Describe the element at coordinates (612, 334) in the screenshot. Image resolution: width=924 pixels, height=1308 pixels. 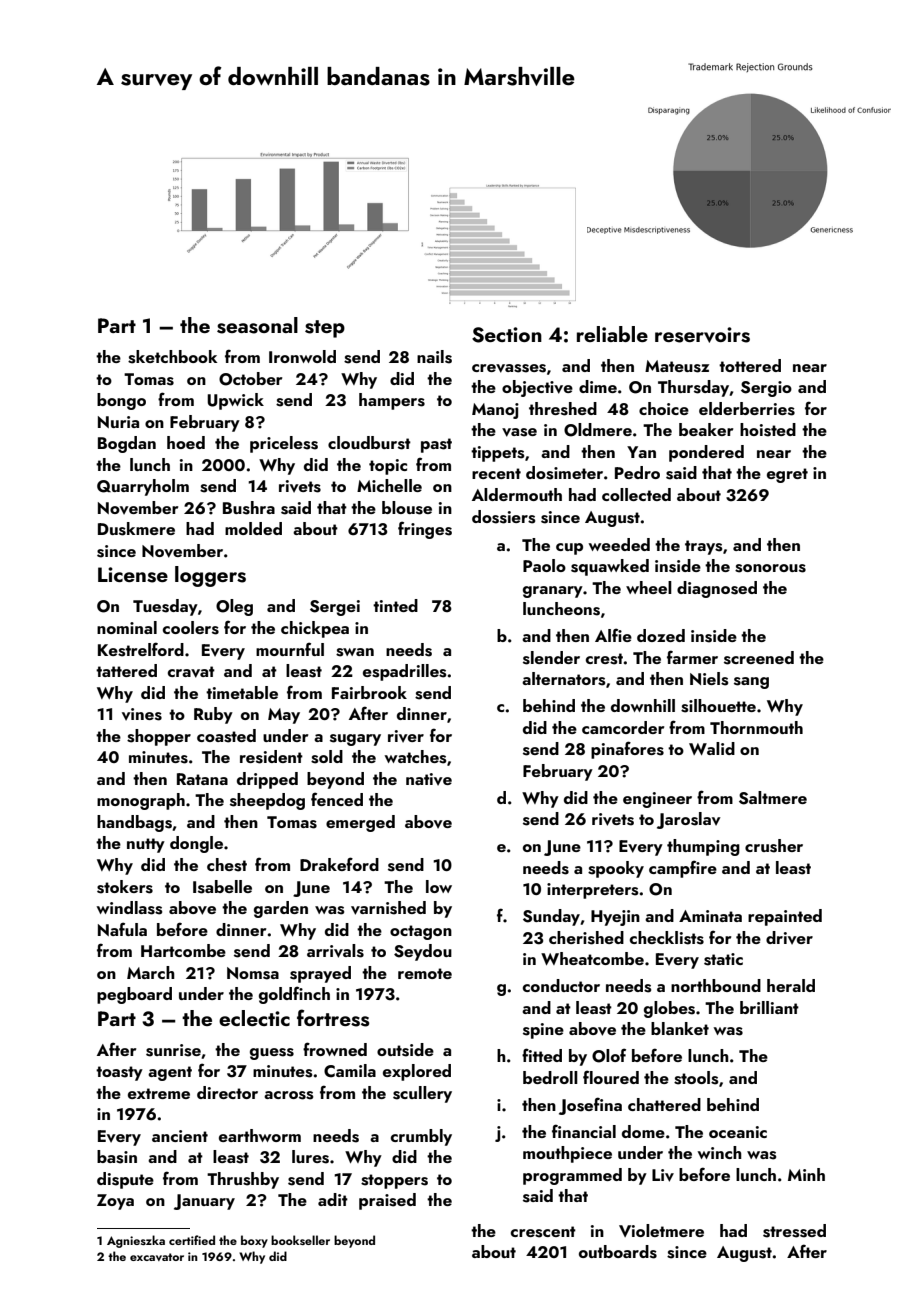
I see `reliable` at that location.
